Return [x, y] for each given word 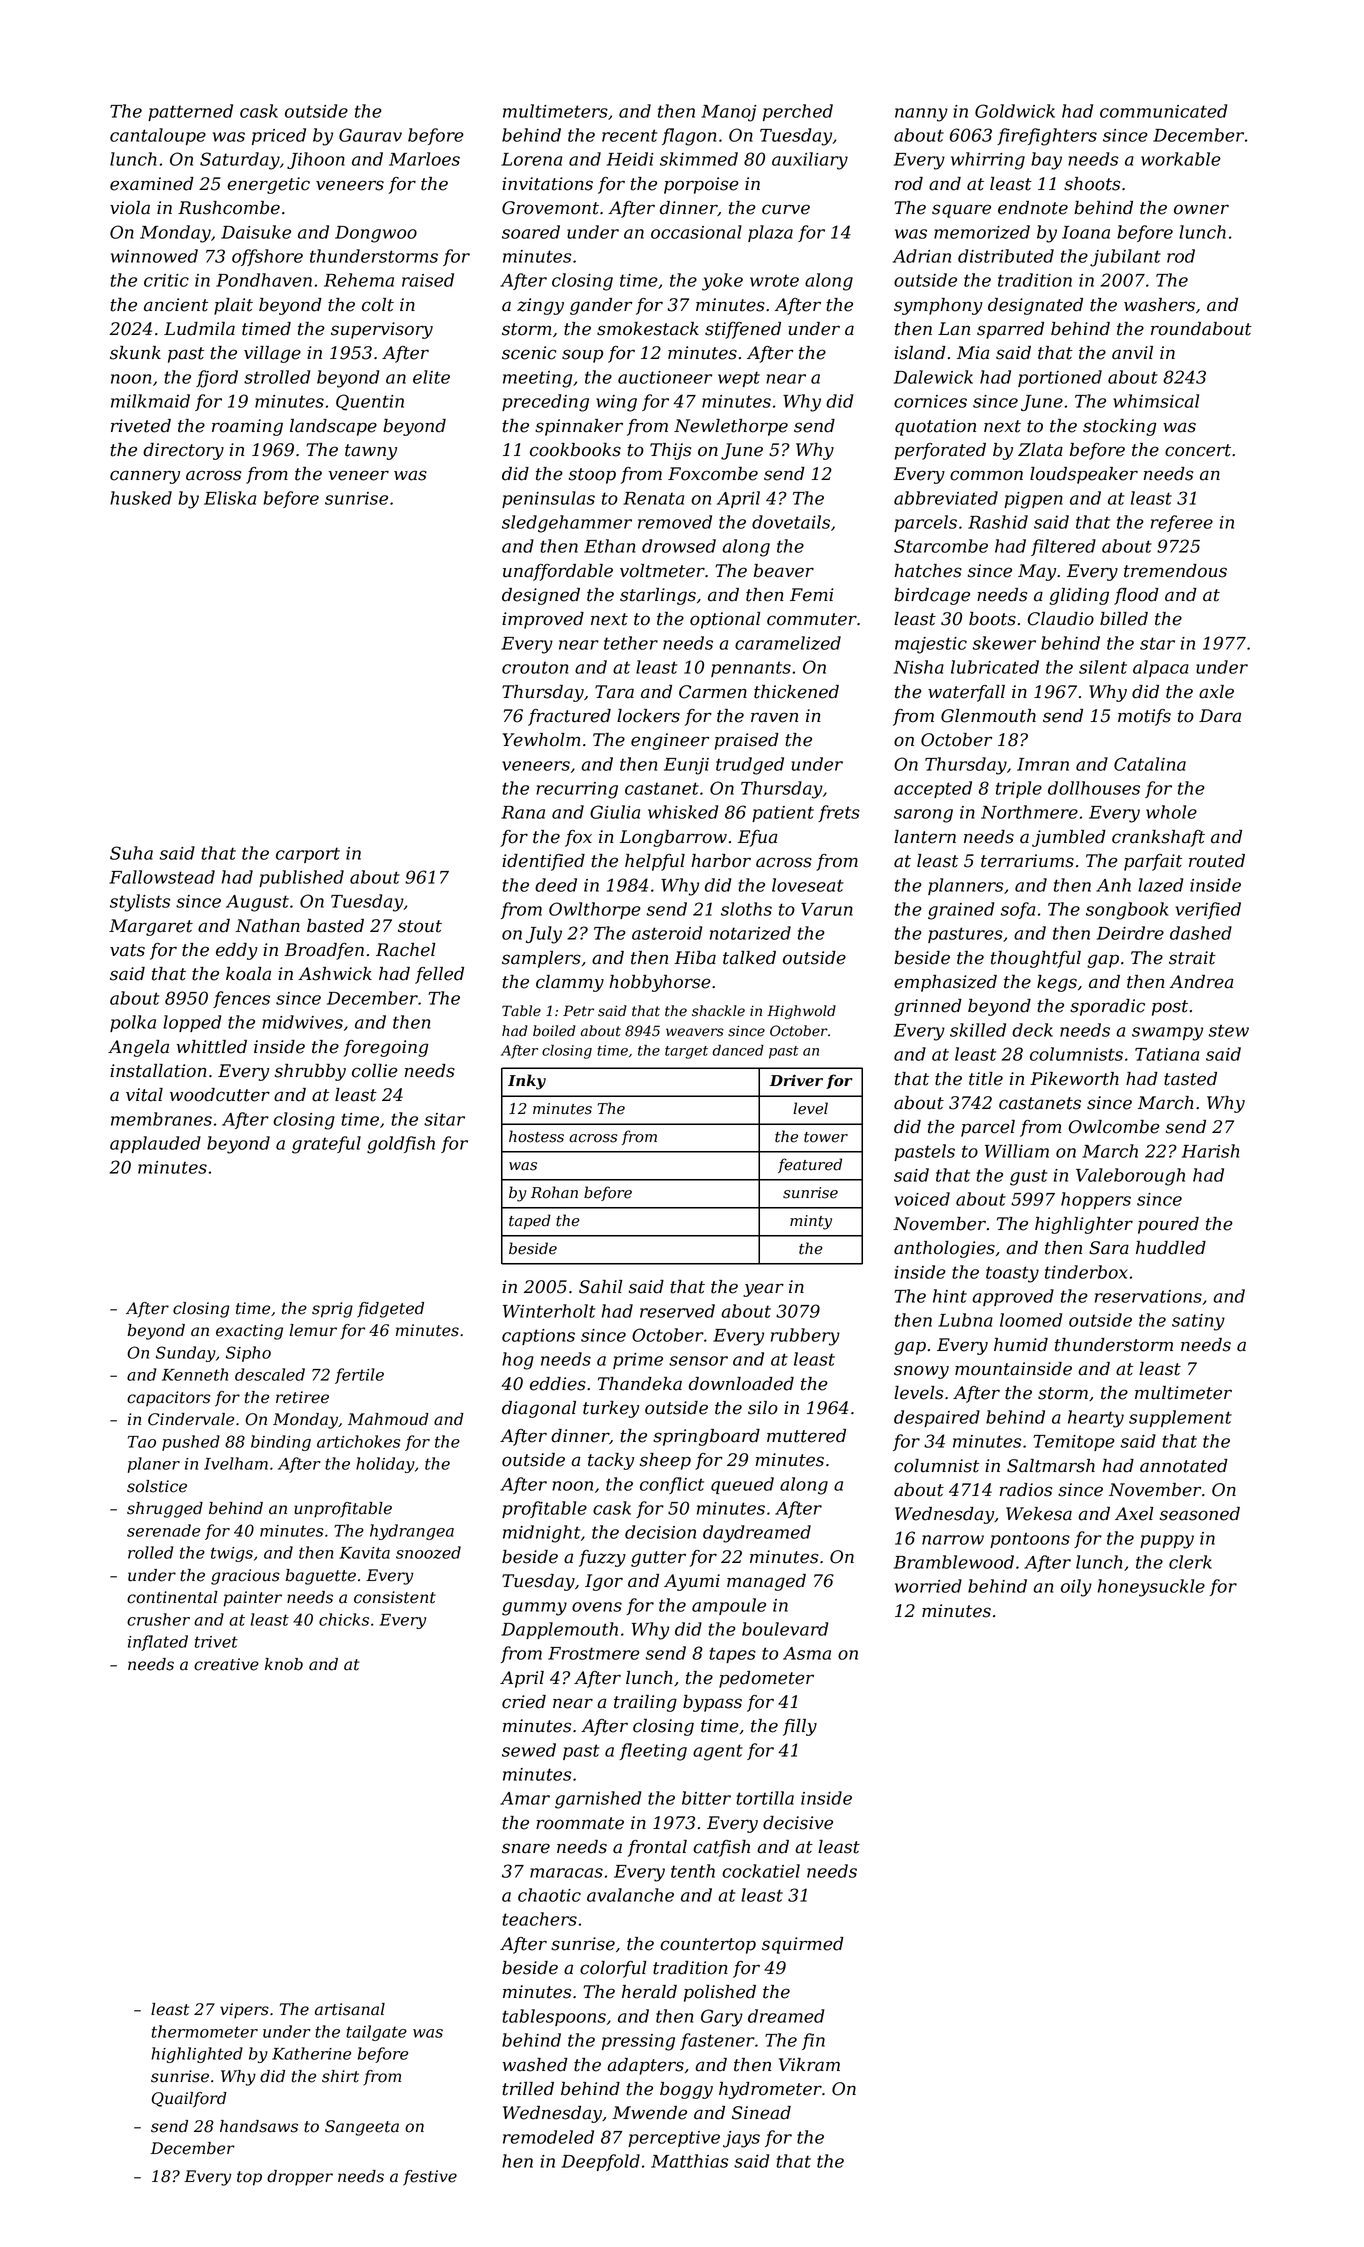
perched [798, 112]
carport [308, 855]
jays [741, 2139]
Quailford [189, 2100]
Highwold [801, 1012]
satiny [1198, 1322]
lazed [1160, 885]
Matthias [689, 2161]
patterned [190, 112]
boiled [554, 1031]
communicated [1163, 111]
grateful [326, 1145]
